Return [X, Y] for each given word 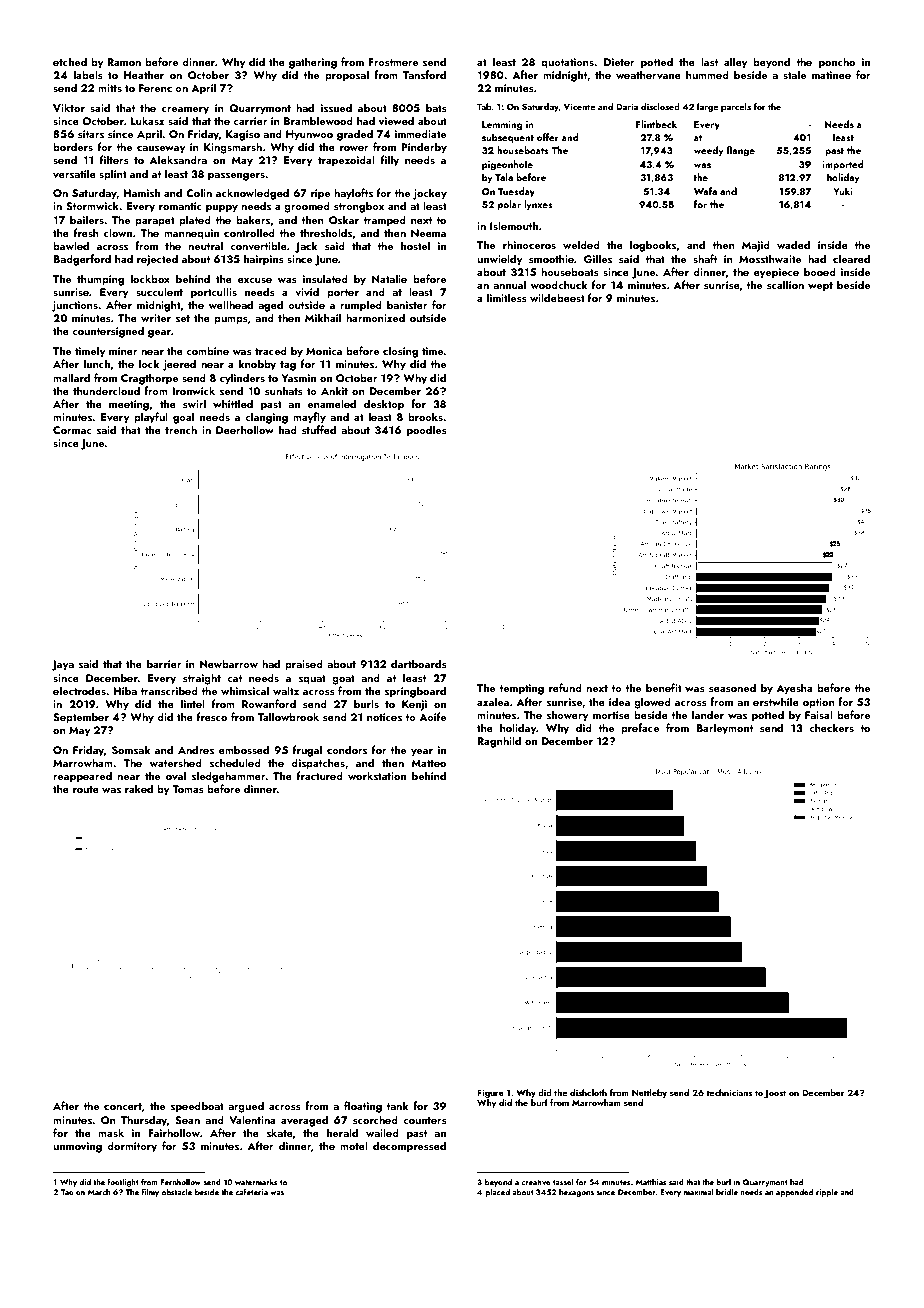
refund [565, 687]
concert [123, 1106]
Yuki [843, 191]
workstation [377, 775]
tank [397, 1105]
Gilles [598, 258]
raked [139, 788]
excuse [255, 280]
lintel [193, 703]
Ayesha [795, 689]
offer [548, 137]
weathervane [648, 74]
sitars [91, 134]
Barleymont [724, 729]
